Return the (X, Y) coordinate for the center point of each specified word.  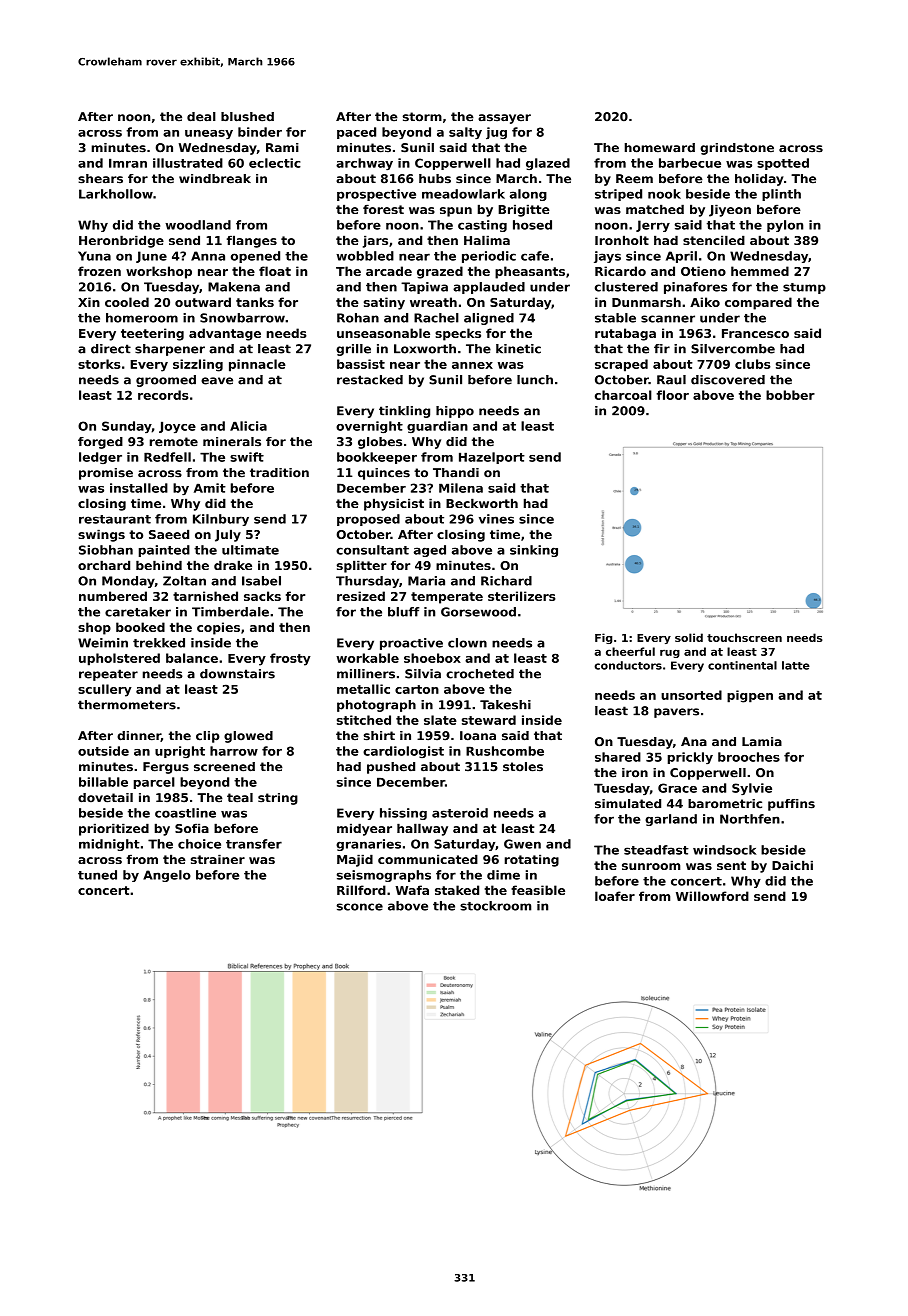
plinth (781, 195)
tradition (279, 473)
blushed (247, 117)
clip (208, 737)
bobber (790, 395)
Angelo (167, 876)
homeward (660, 148)
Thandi (456, 473)
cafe (535, 256)
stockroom (495, 906)
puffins (791, 805)
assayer (504, 119)
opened (255, 257)
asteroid (460, 813)
